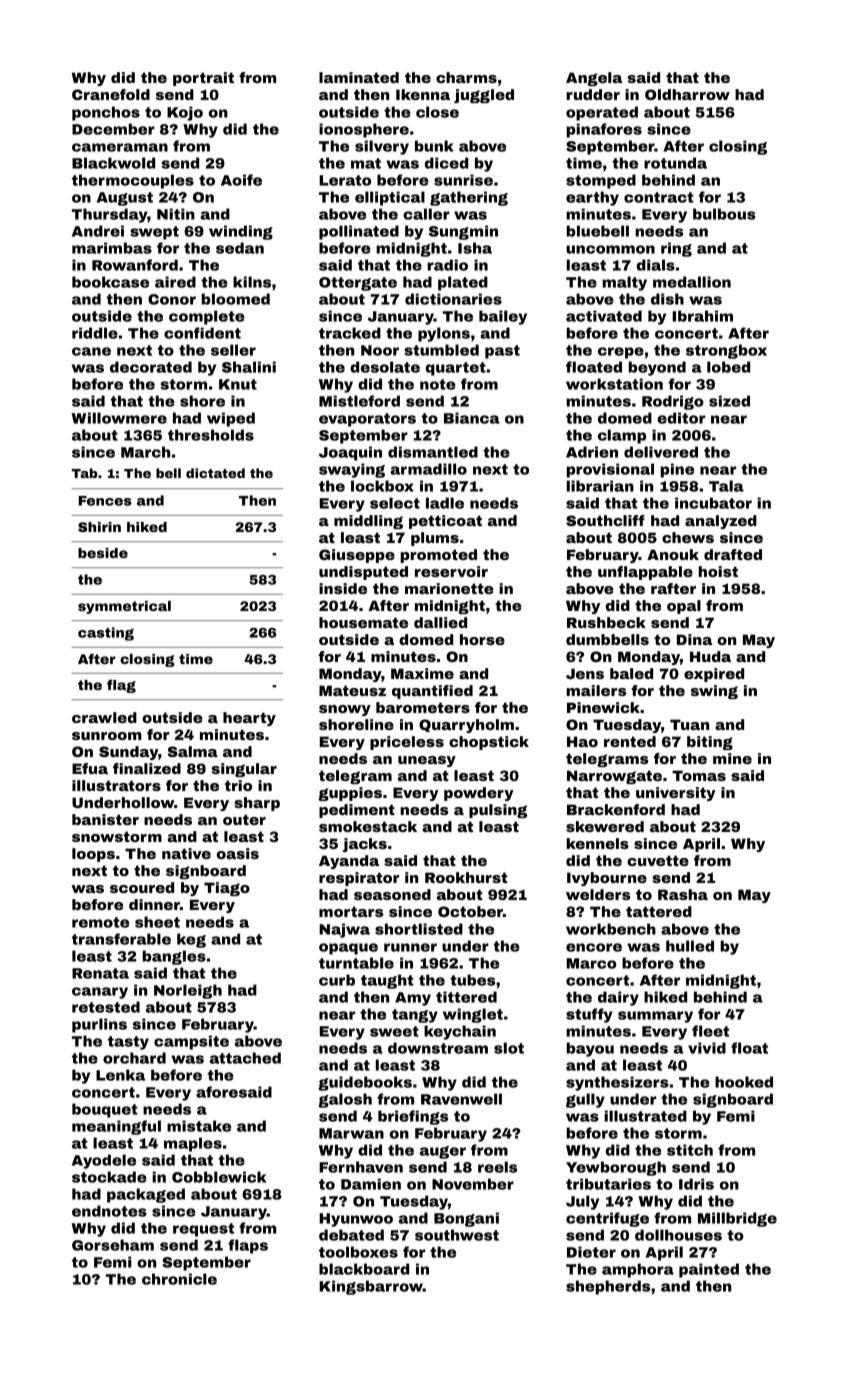  I want to click on Oldharrow, so click(687, 94).
